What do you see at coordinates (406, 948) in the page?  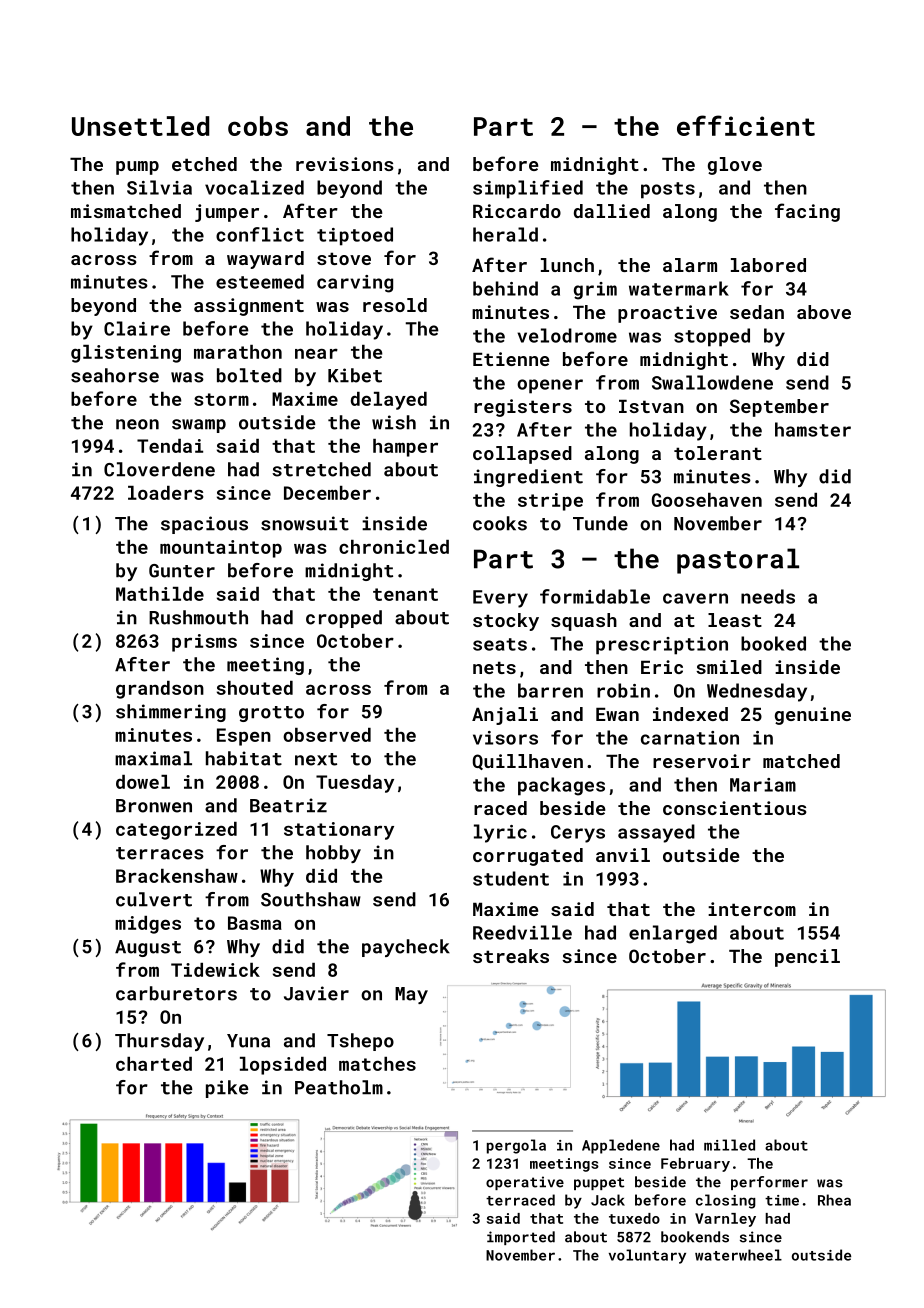 I see `paycheck` at bounding box center [406, 948].
